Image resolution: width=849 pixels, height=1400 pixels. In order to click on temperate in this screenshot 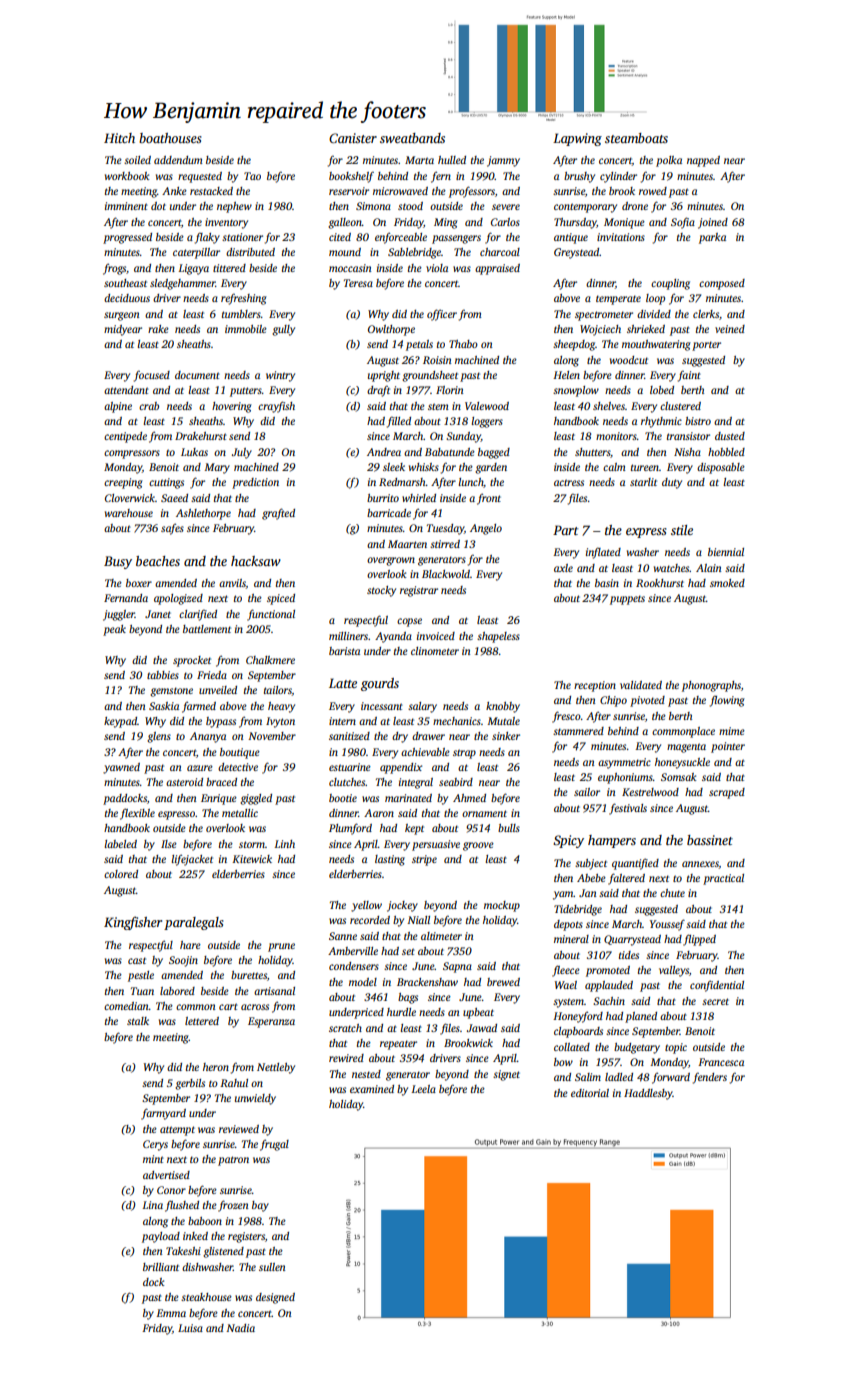, I will do `click(618, 300)`.
